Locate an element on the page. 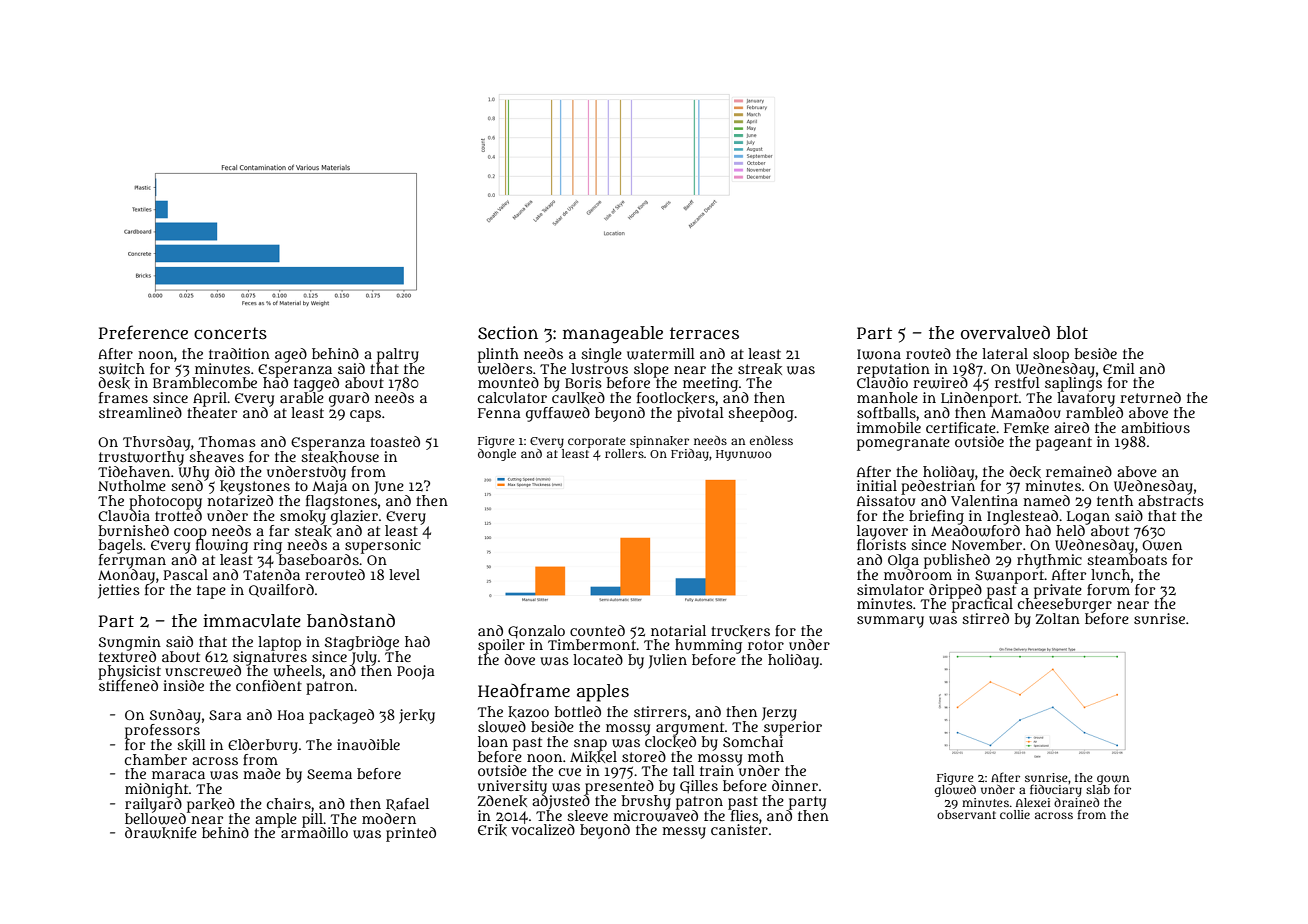 The width and height of the image is (1308, 924). terraces is located at coordinates (704, 333).
